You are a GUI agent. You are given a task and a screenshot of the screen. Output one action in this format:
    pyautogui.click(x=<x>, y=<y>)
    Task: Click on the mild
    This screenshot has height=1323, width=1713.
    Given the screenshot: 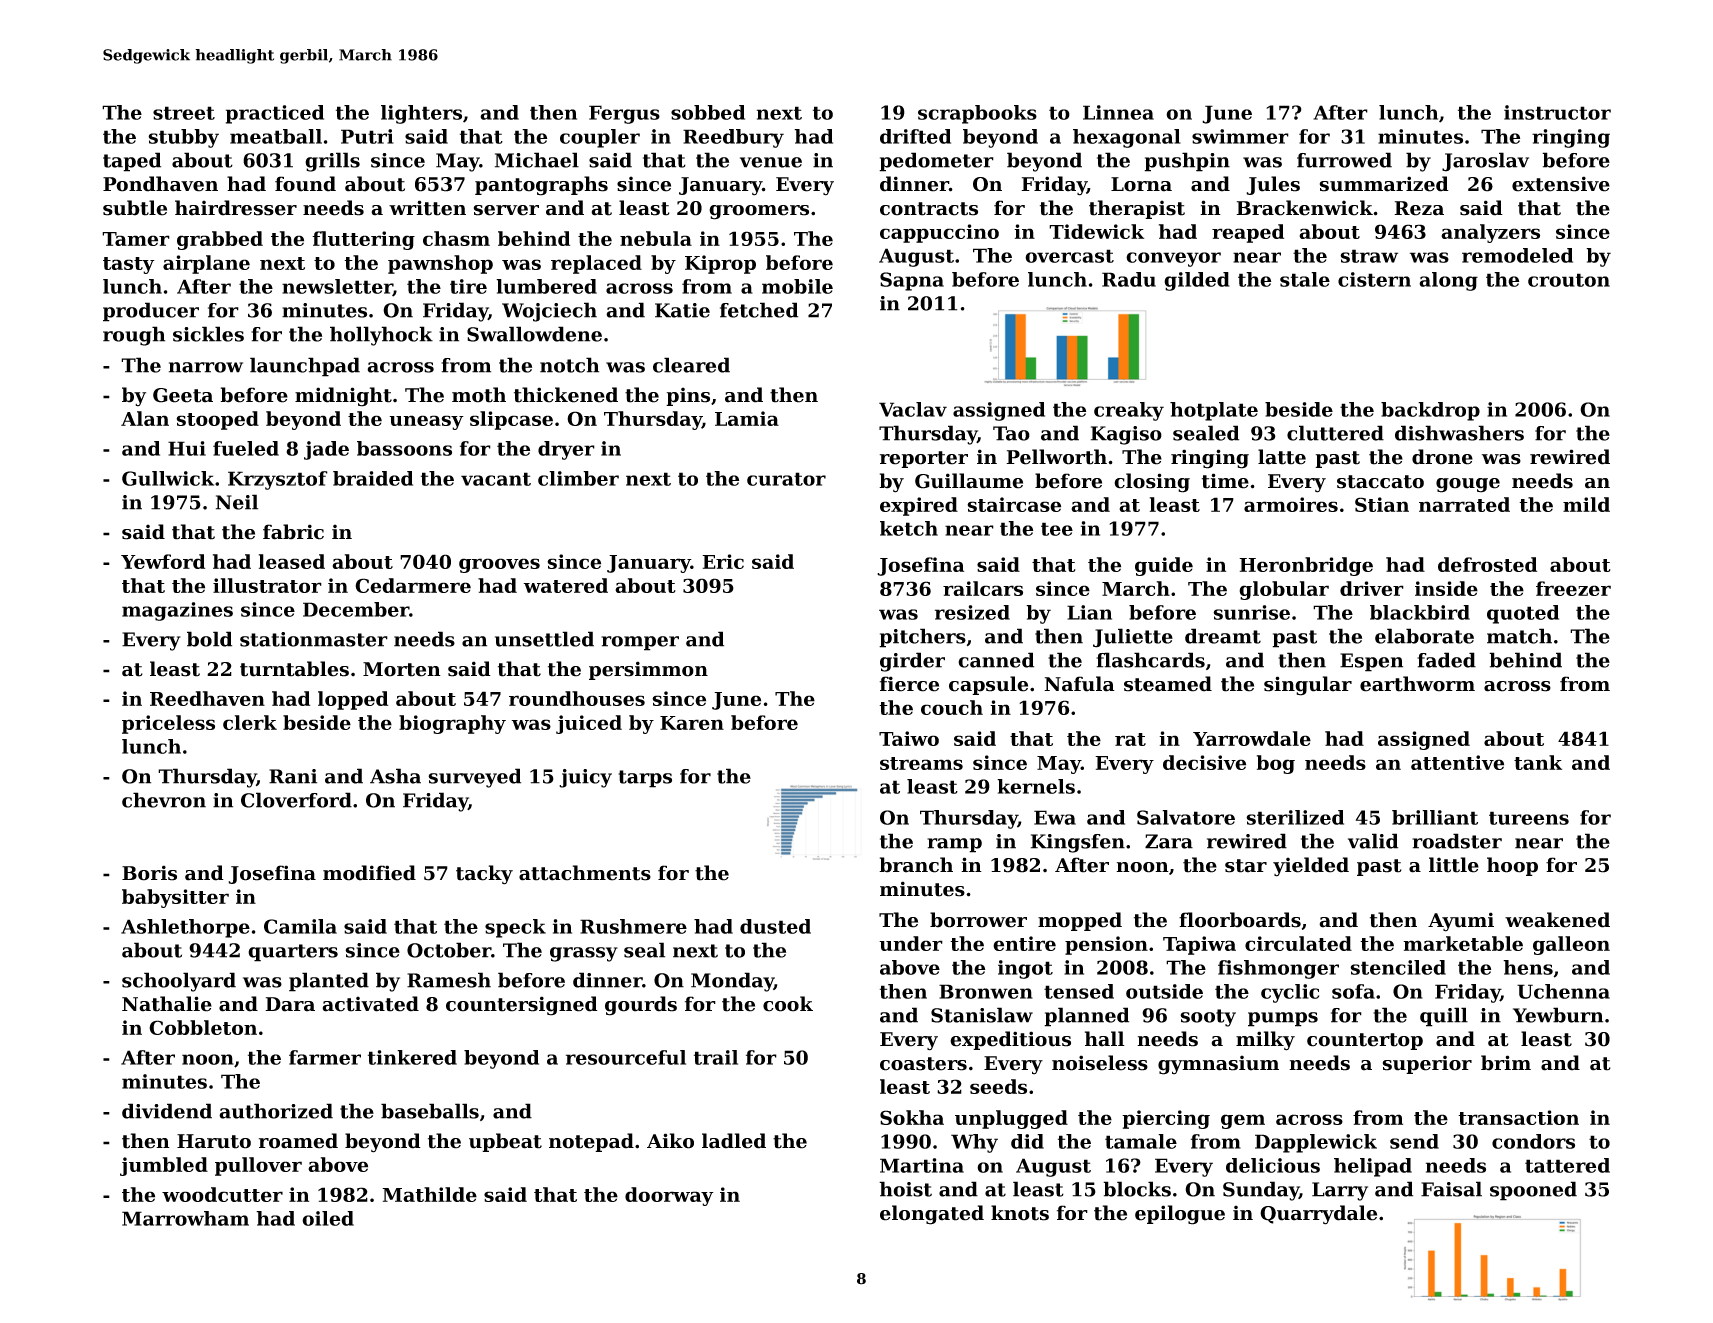 What is the action you would take?
    pyautogui.click(x=1586, y=504)
